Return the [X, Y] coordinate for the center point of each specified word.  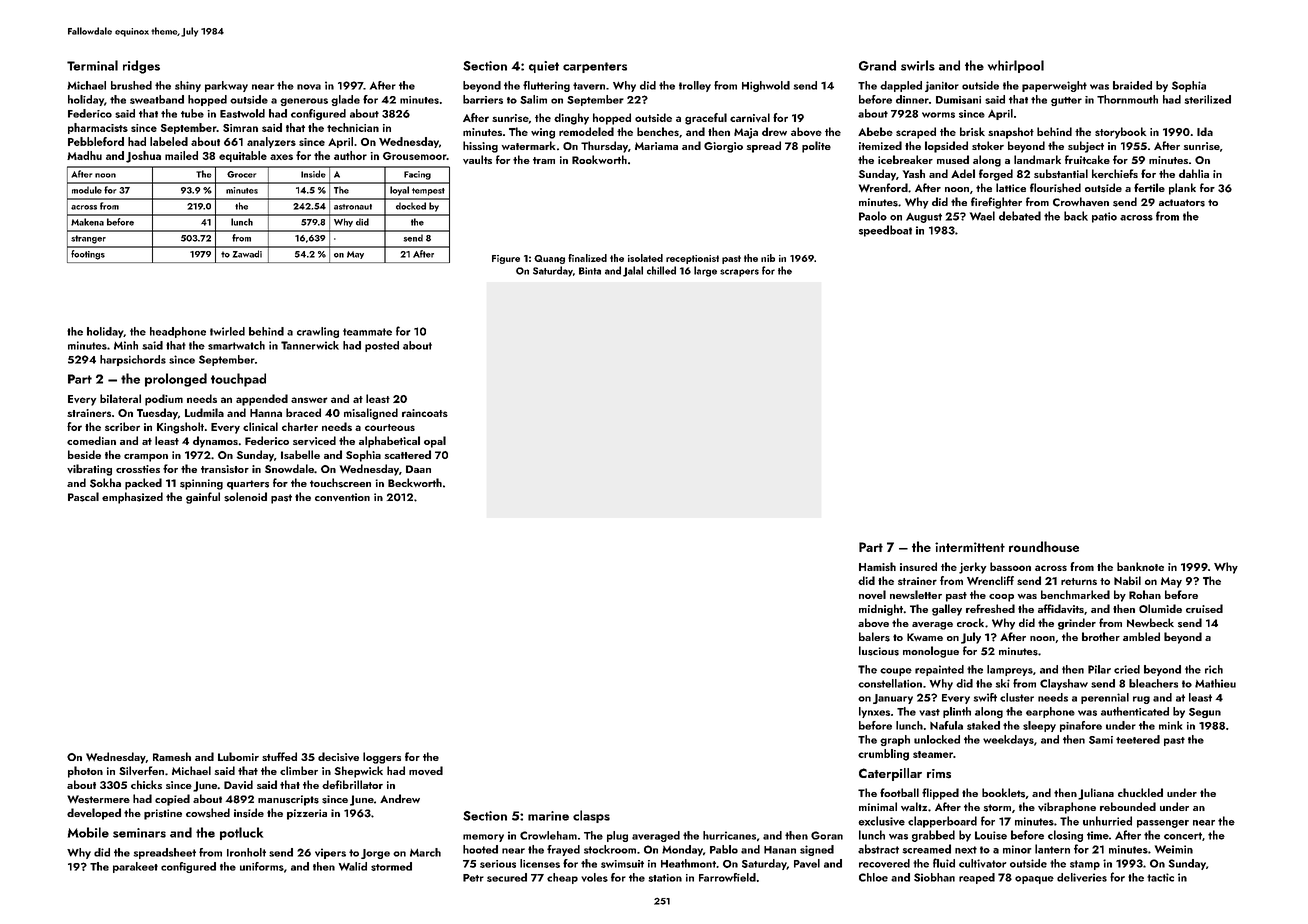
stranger [88, 239]
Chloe [873, 877]
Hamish [877, 566]
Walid [353, 866]
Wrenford [883, 187]
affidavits [1061, 608]
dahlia [1194, 173]
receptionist [692, 259]
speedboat [885, 231]
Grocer [241, 174]
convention [342, 497]
